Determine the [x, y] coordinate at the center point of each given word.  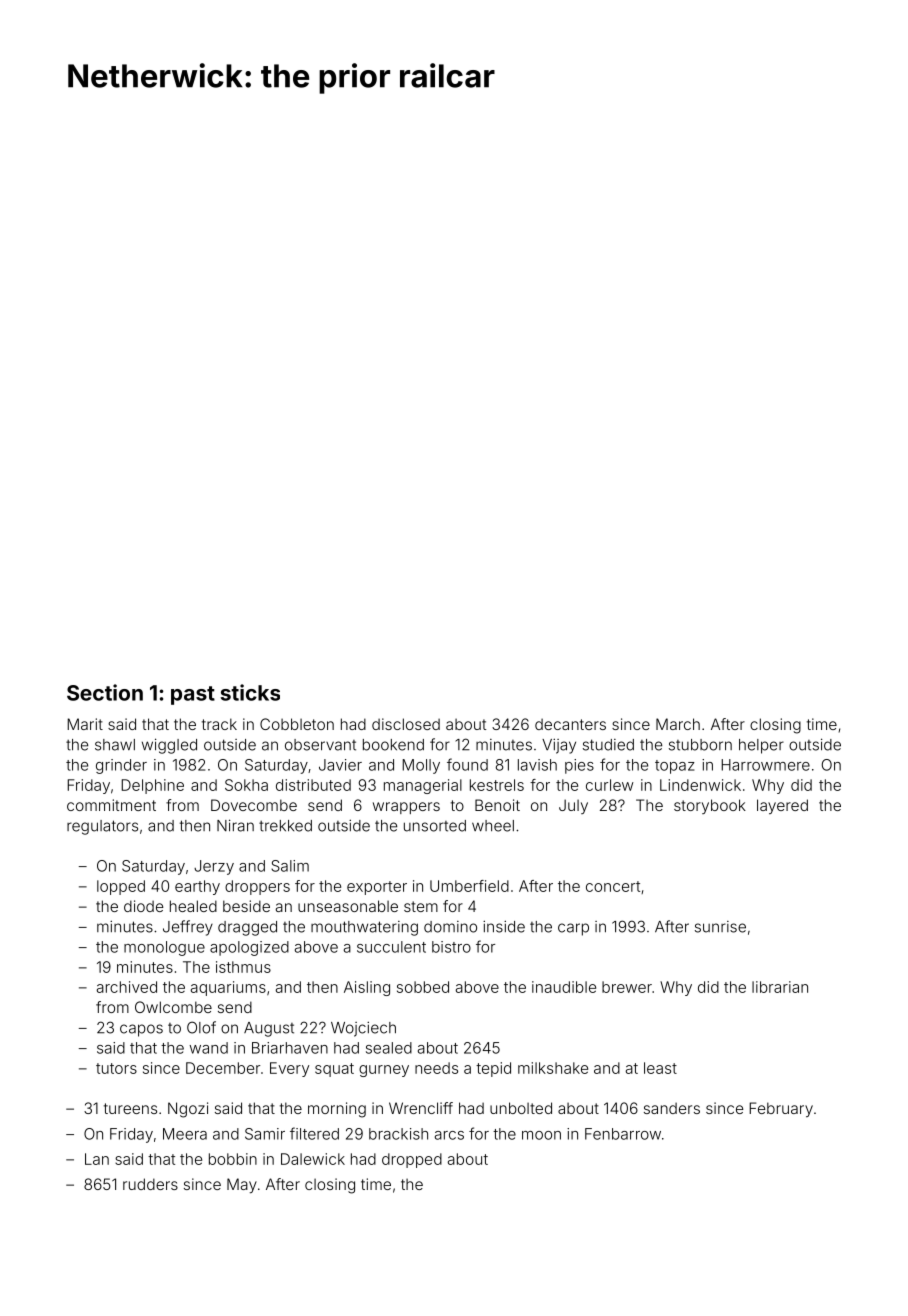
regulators [102, 827]
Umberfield [469, 886]
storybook [710, 806]
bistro [451, 947]
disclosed [406, 724]
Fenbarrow [623, 1134]
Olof [201, 1027]
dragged [247, 928]
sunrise [720, 927]
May [242, 1185]
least [660, 1068]
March [678, 724]
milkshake [553, 1068]
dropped [412, 1160]
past [193, 695]
